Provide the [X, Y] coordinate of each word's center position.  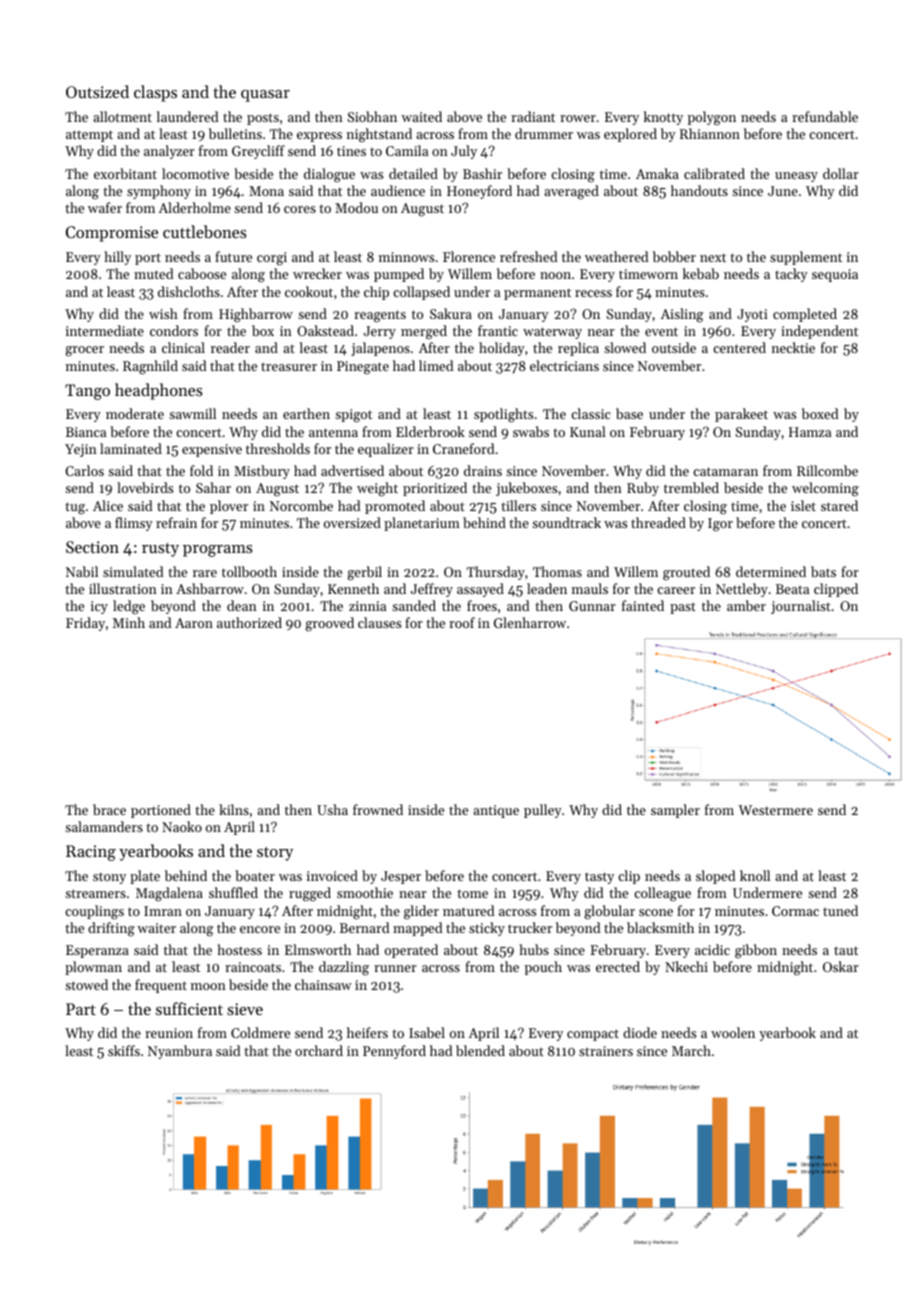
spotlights [503, 415]
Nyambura [180, 1052]
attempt [89, 136]
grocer [84, 351]
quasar [265, 96]
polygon [712, 118]
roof [462, 622]
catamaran [725, 471]
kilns [234, 809]
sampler [675, 811]
